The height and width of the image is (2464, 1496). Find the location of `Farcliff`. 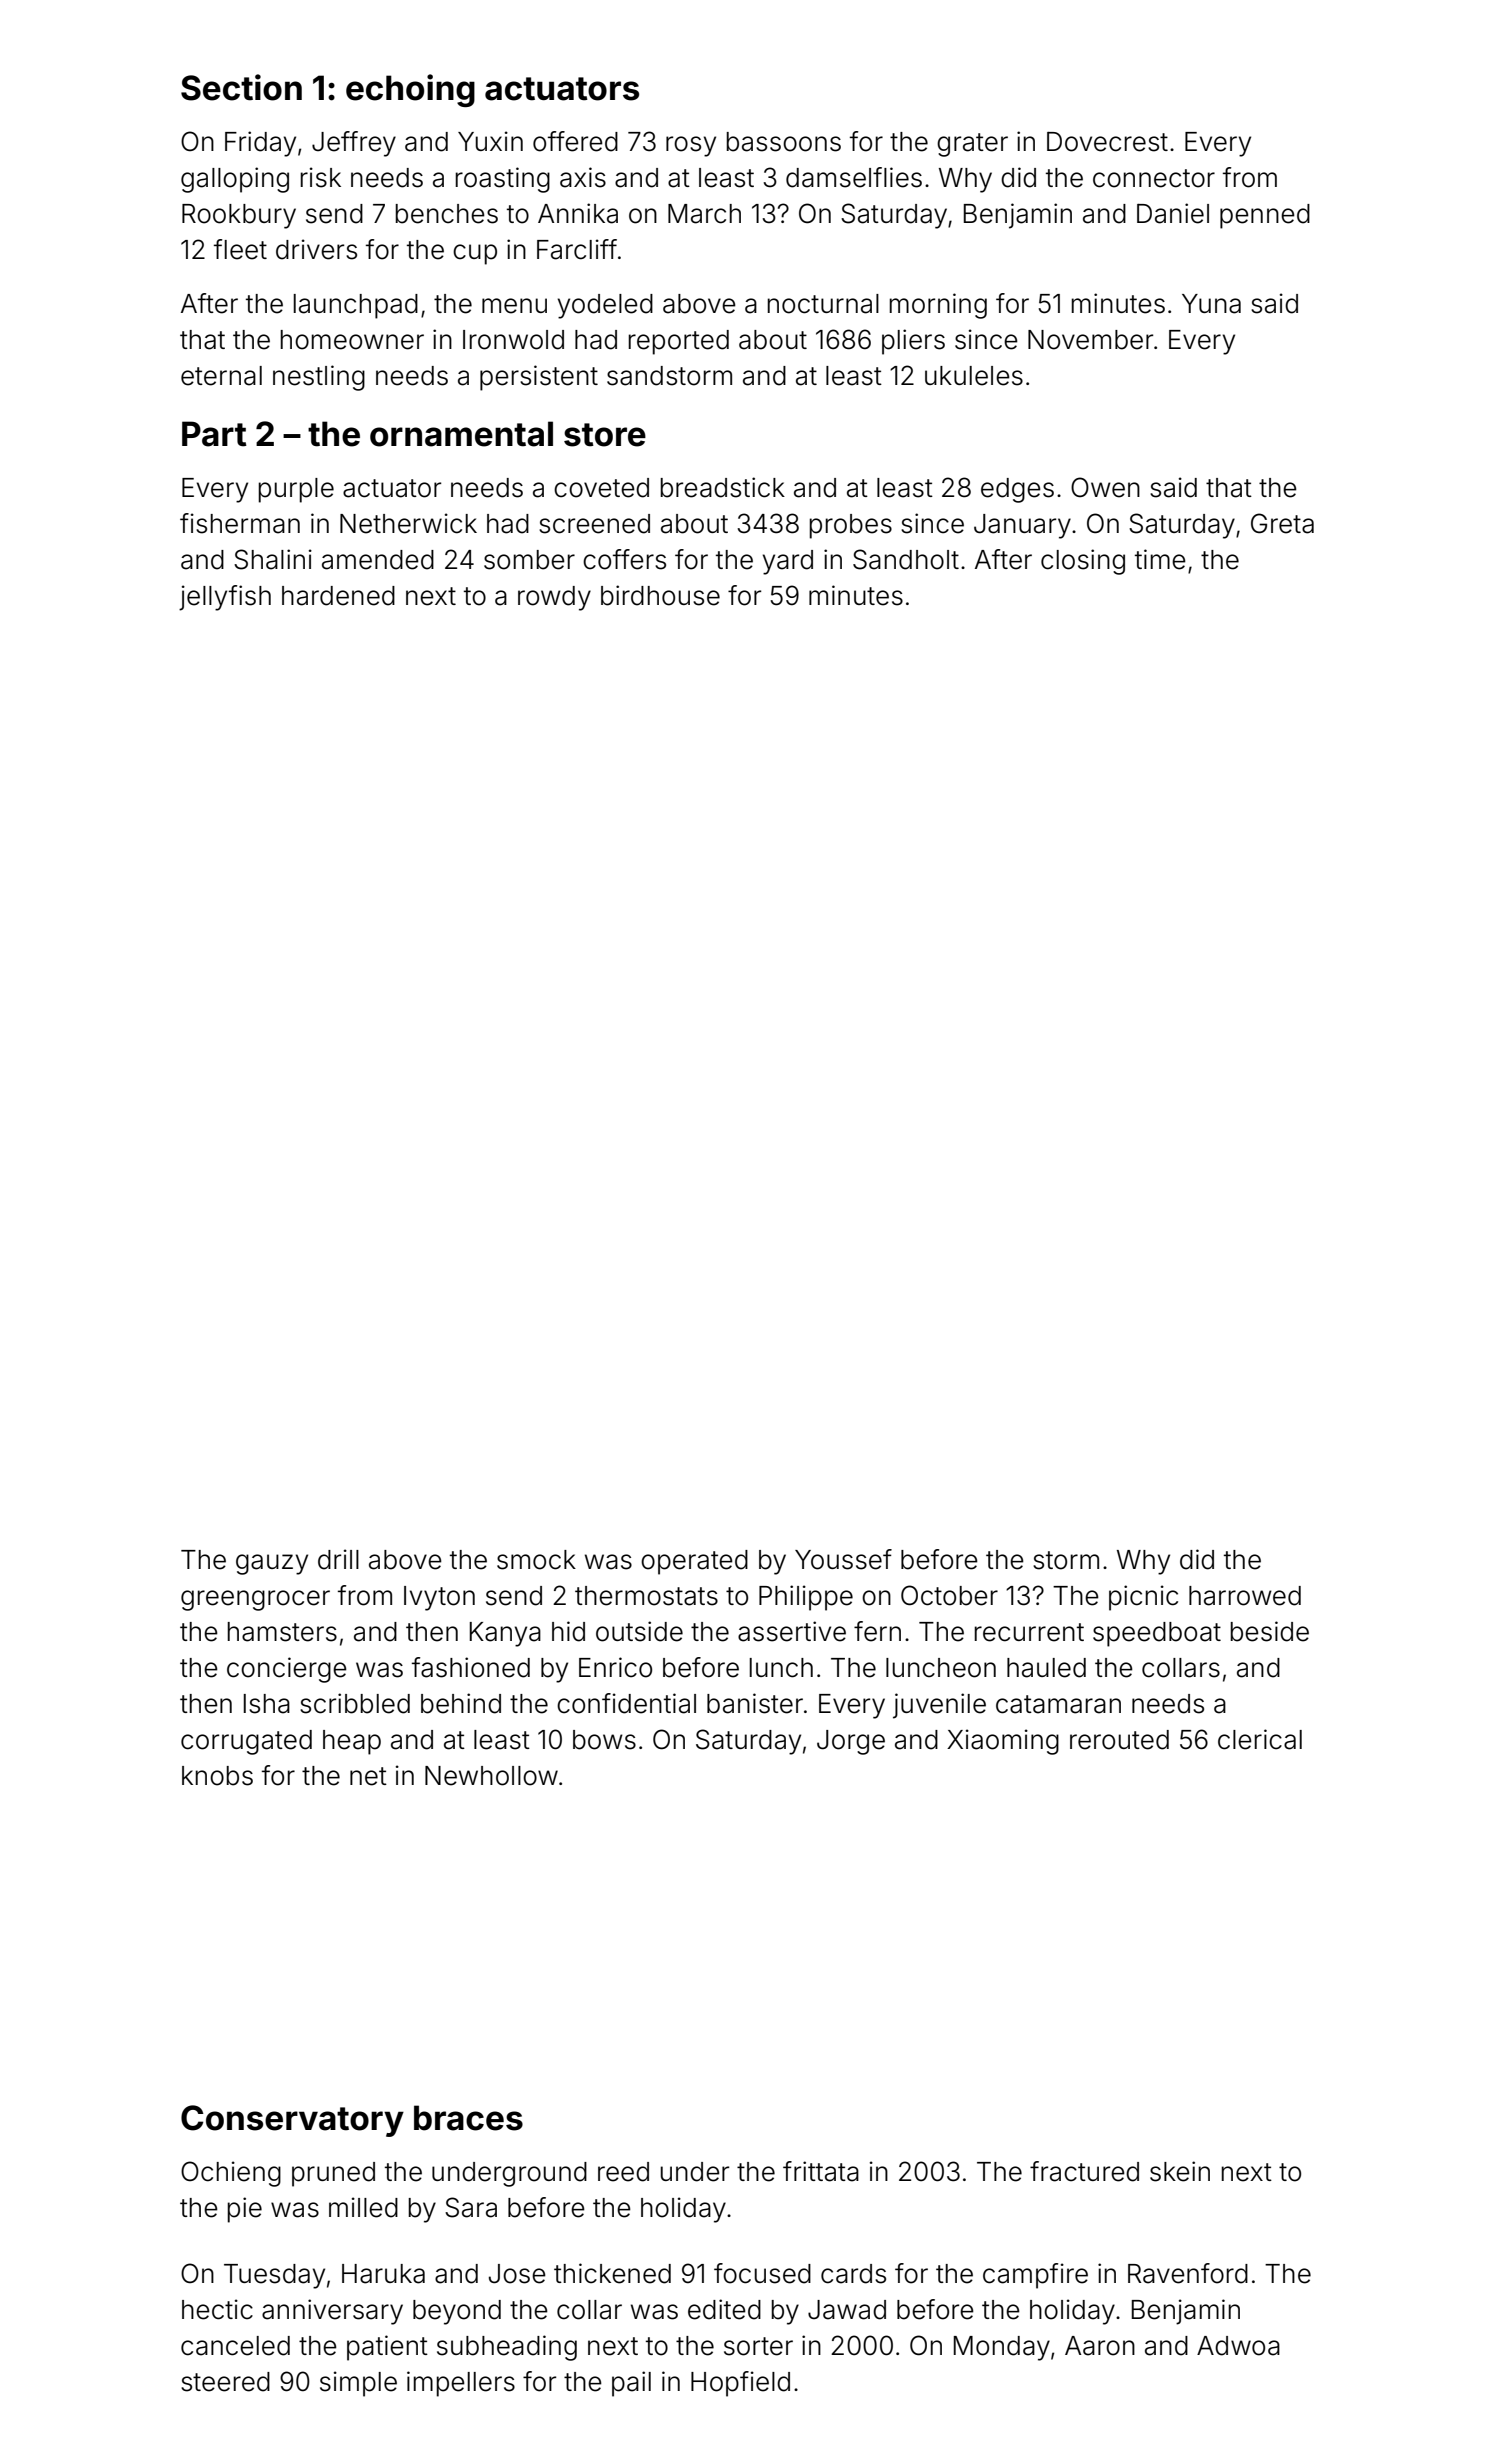

Farcliff is located at coordinates (577, 249).
